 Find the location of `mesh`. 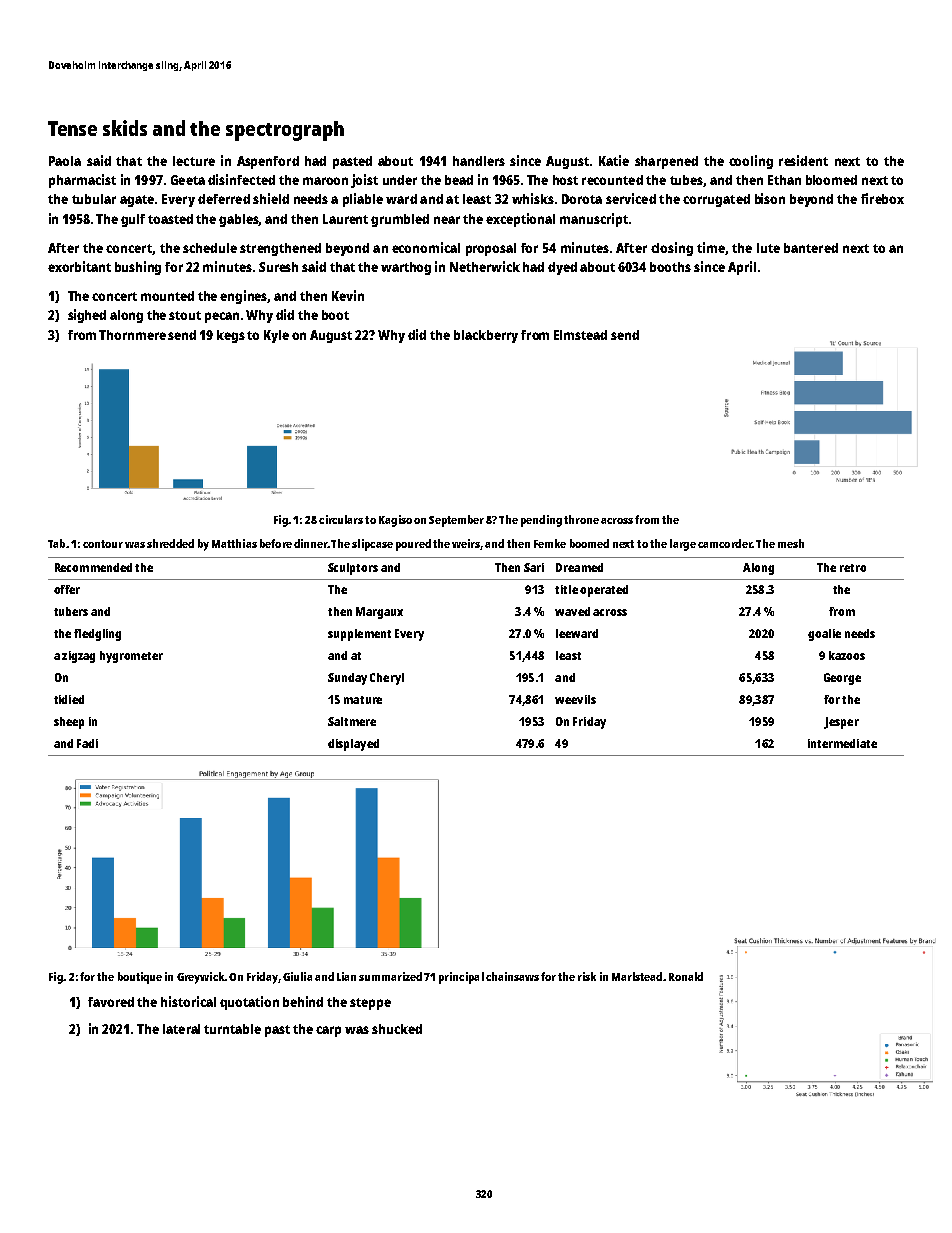

mesh is located at coordinates (791, 543).
